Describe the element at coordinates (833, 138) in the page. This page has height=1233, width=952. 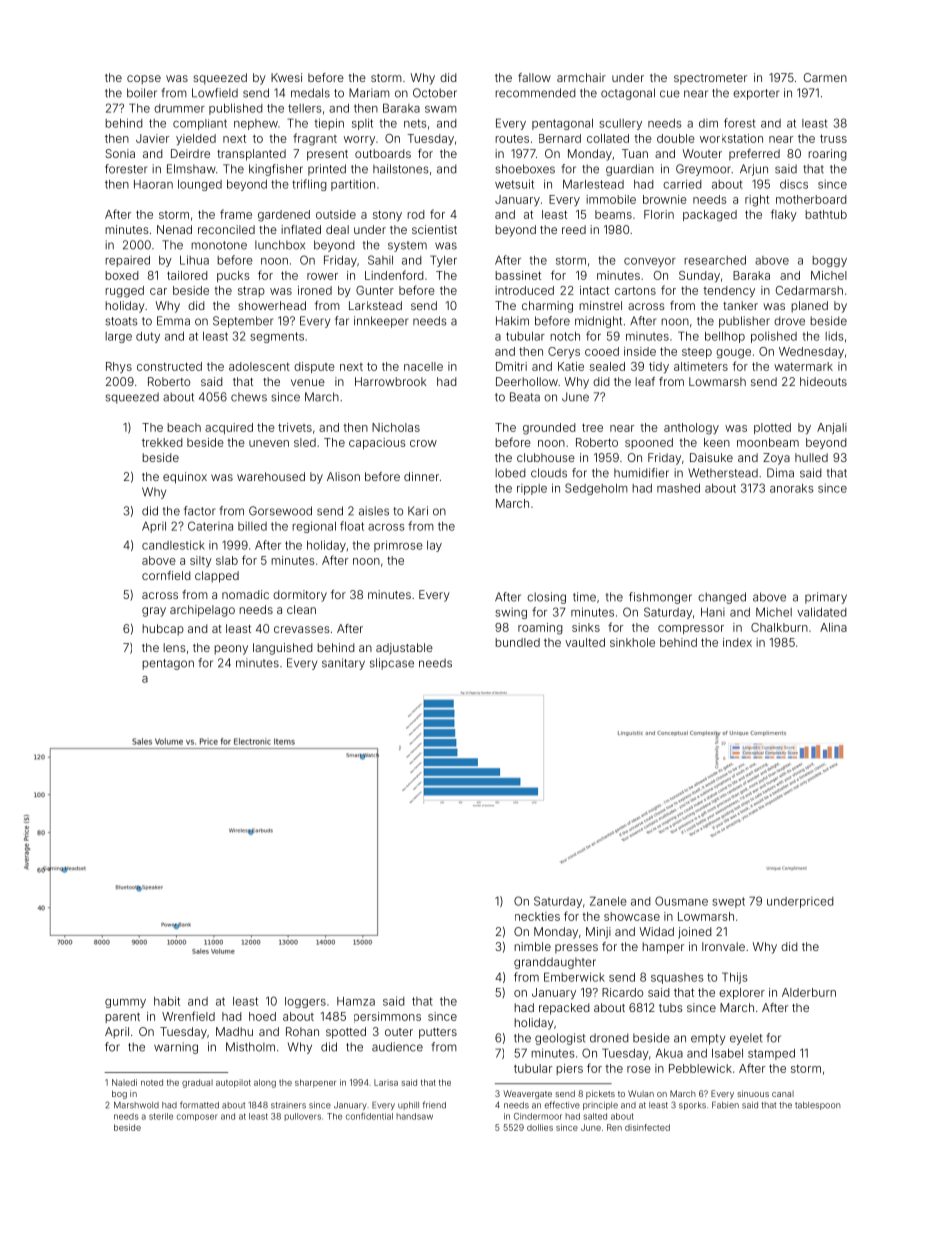
I see `truss` at that location.
